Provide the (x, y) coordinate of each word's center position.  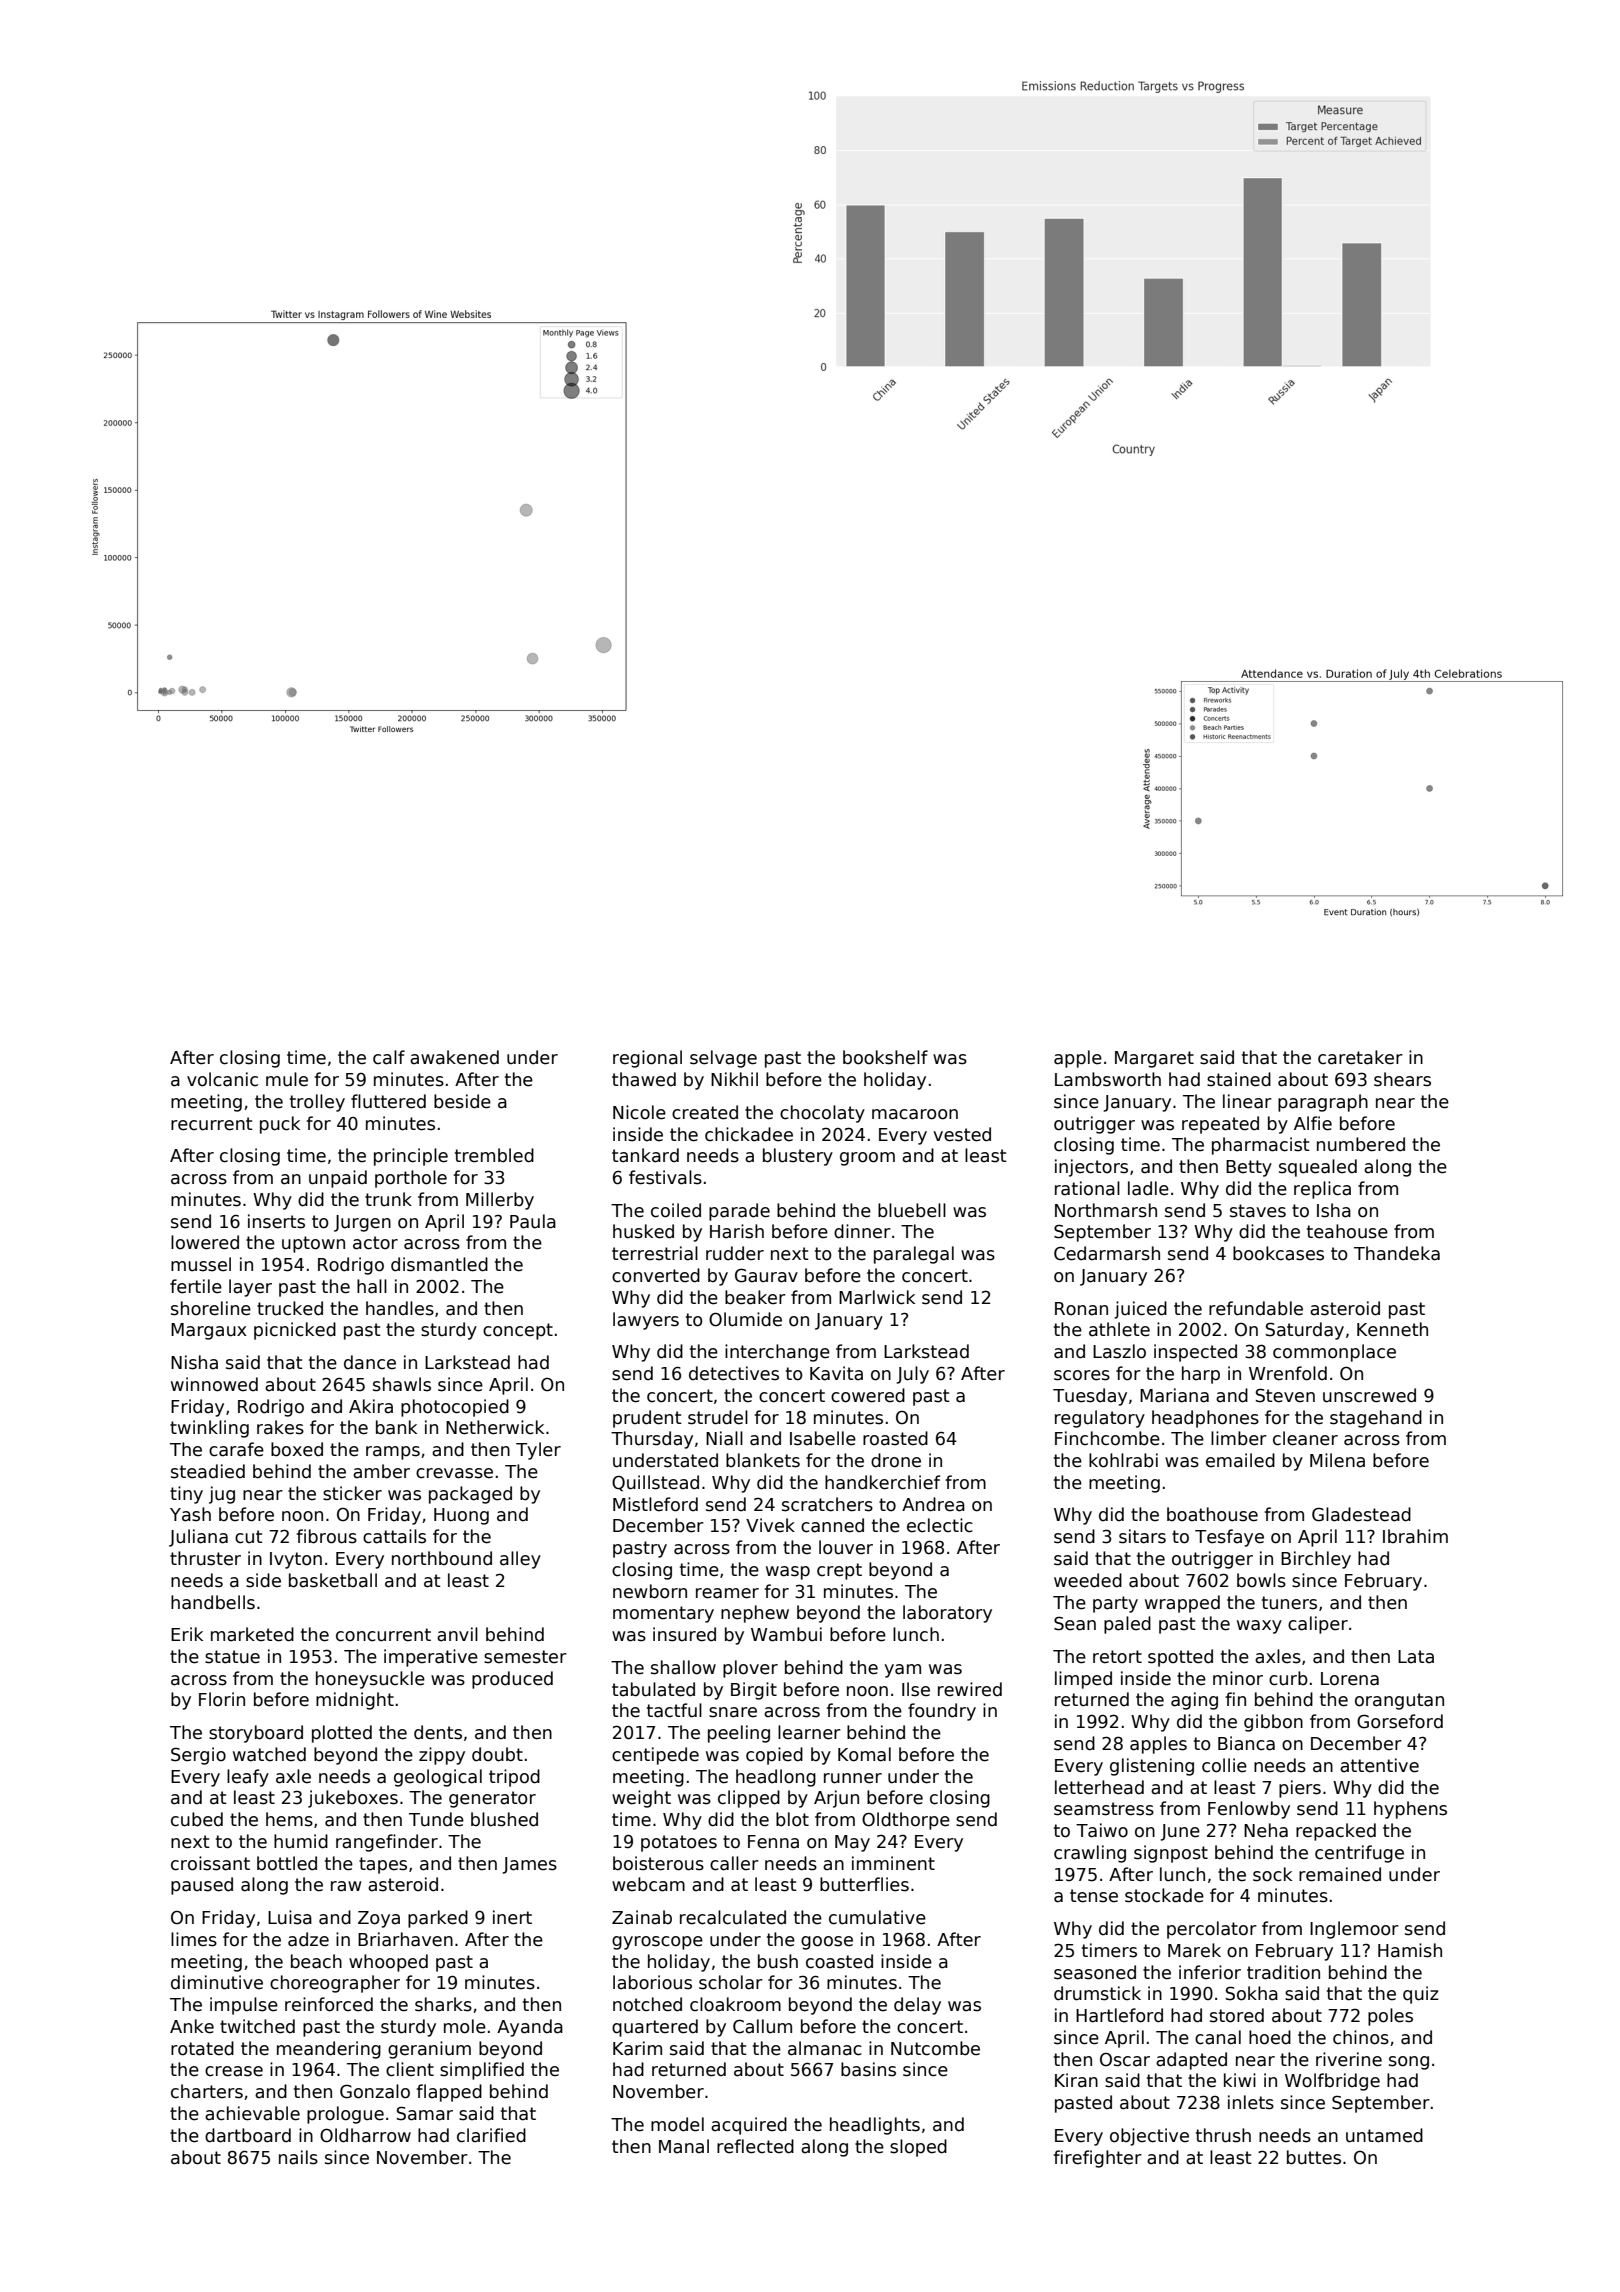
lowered (205, 1242)
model (677, 2124)
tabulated (653, 1689)
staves (1258, 1211)
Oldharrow (365, 2135)
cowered (868, 1395)
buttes (1314, 2157)
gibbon (1273, 1723)
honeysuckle (370, 1680)
